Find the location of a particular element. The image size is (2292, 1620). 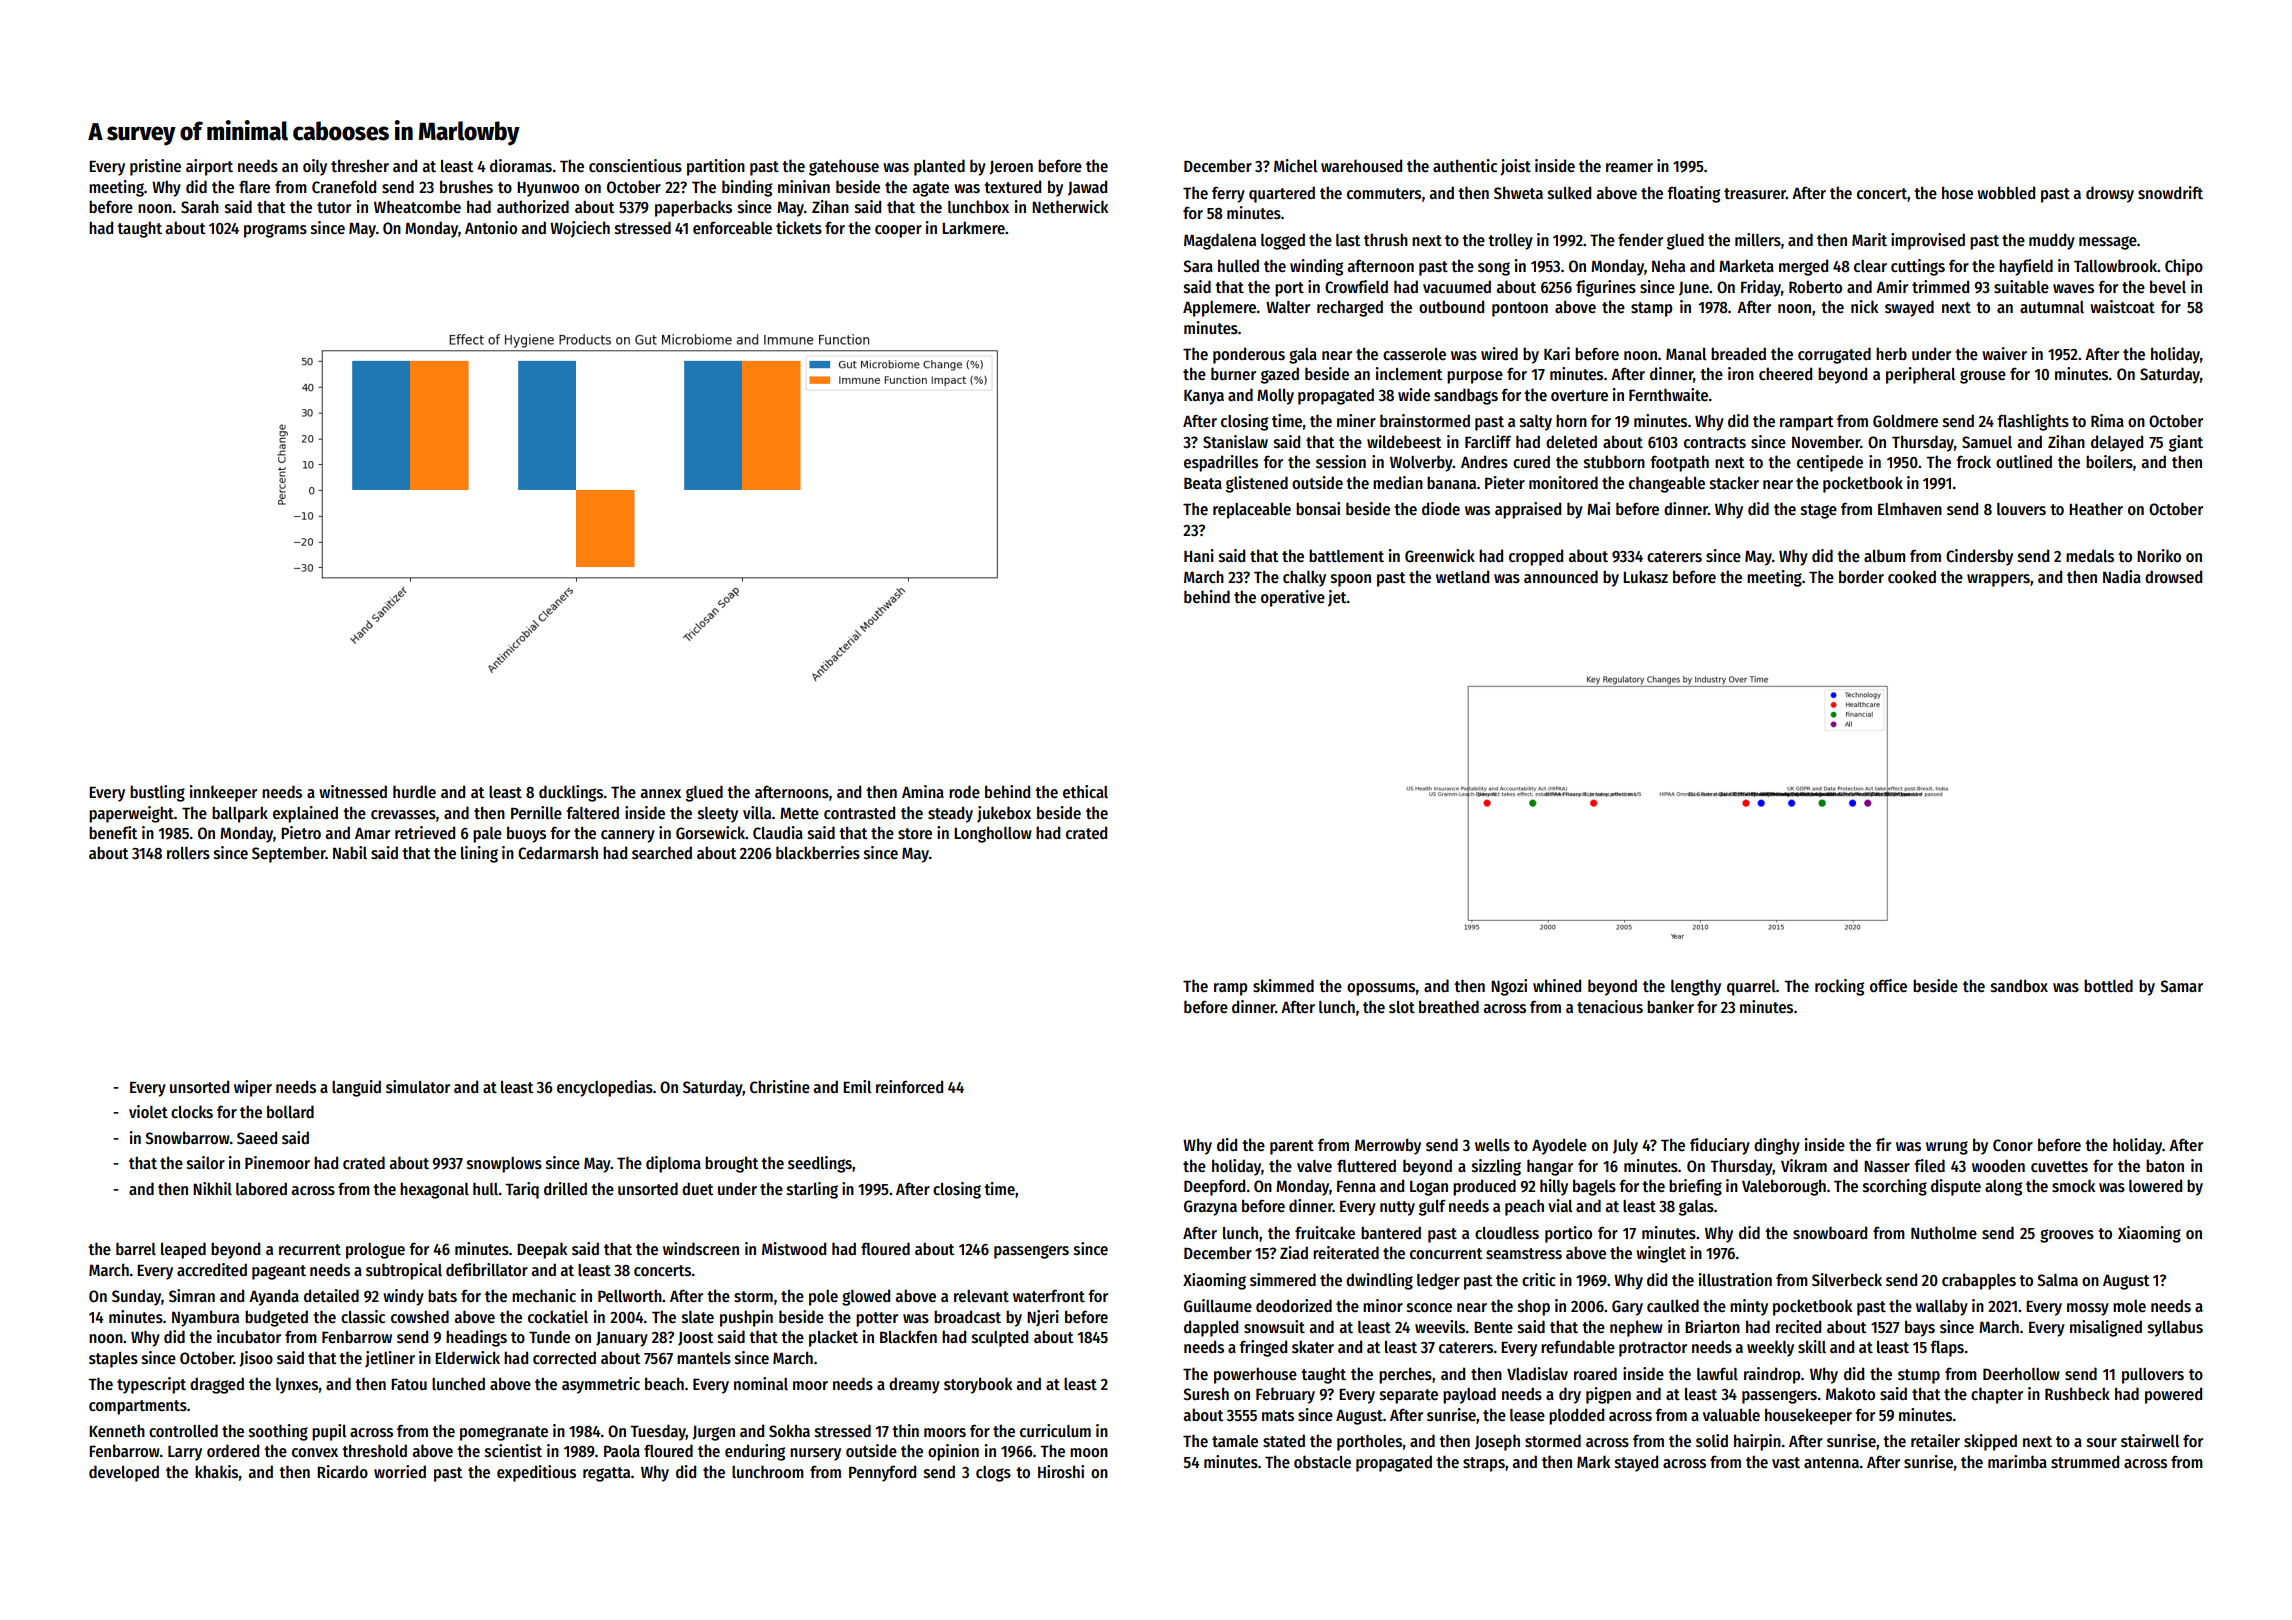

replaceable is located at coordinates (1252, 510).
